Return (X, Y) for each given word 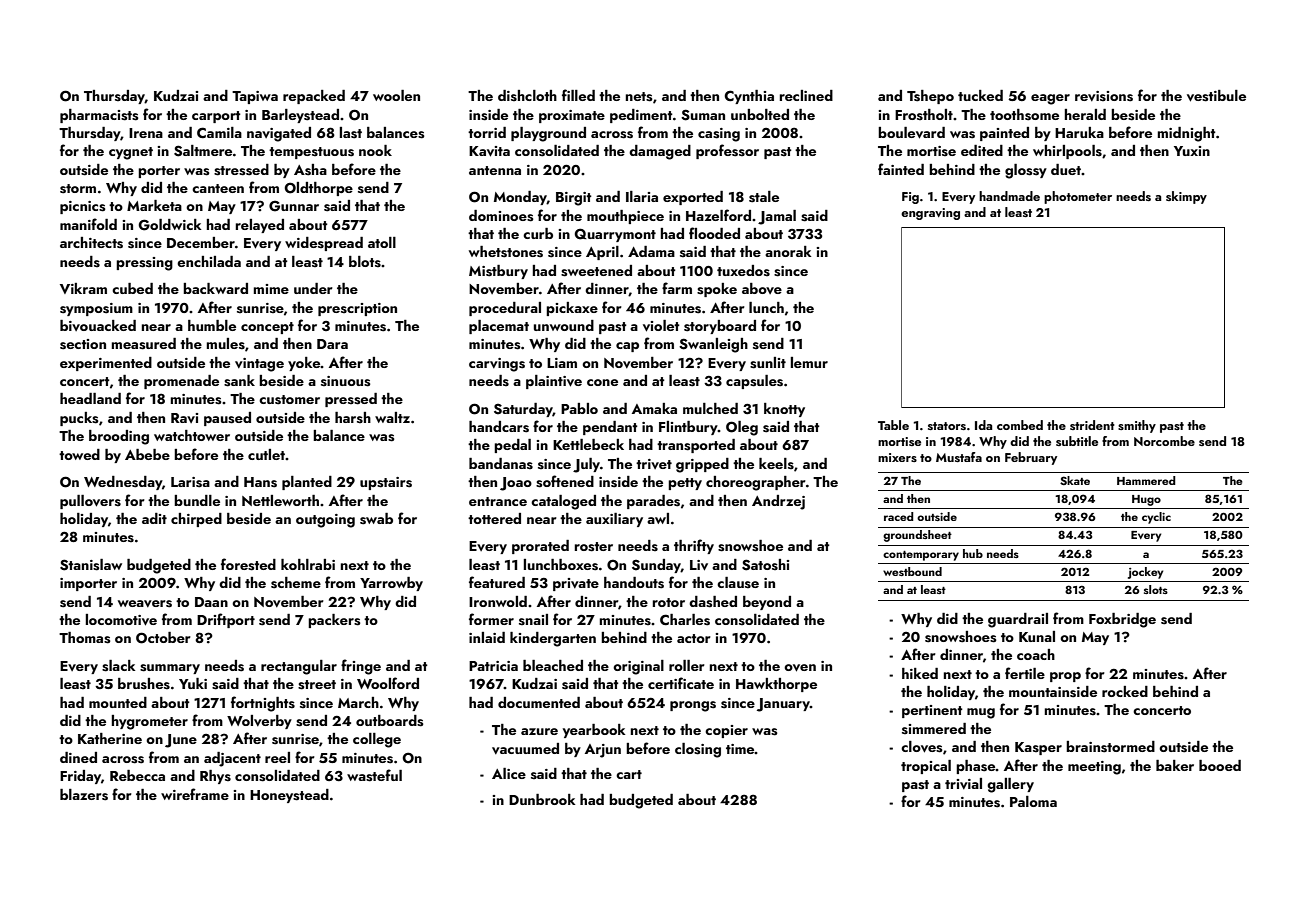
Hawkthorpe (776, 685)
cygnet (131, 153)
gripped (702, 465)
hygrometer (150, 722)
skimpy (1186, 197)
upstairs (386, 483)
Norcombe (1164, 441)
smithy (1137, 426)
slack (118, 666)
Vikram (83, 288)
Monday (520, 198)
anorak (788, 251)
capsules (754, 382)
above (762, 288)
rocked (1125, 691)
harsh (353, 418)
